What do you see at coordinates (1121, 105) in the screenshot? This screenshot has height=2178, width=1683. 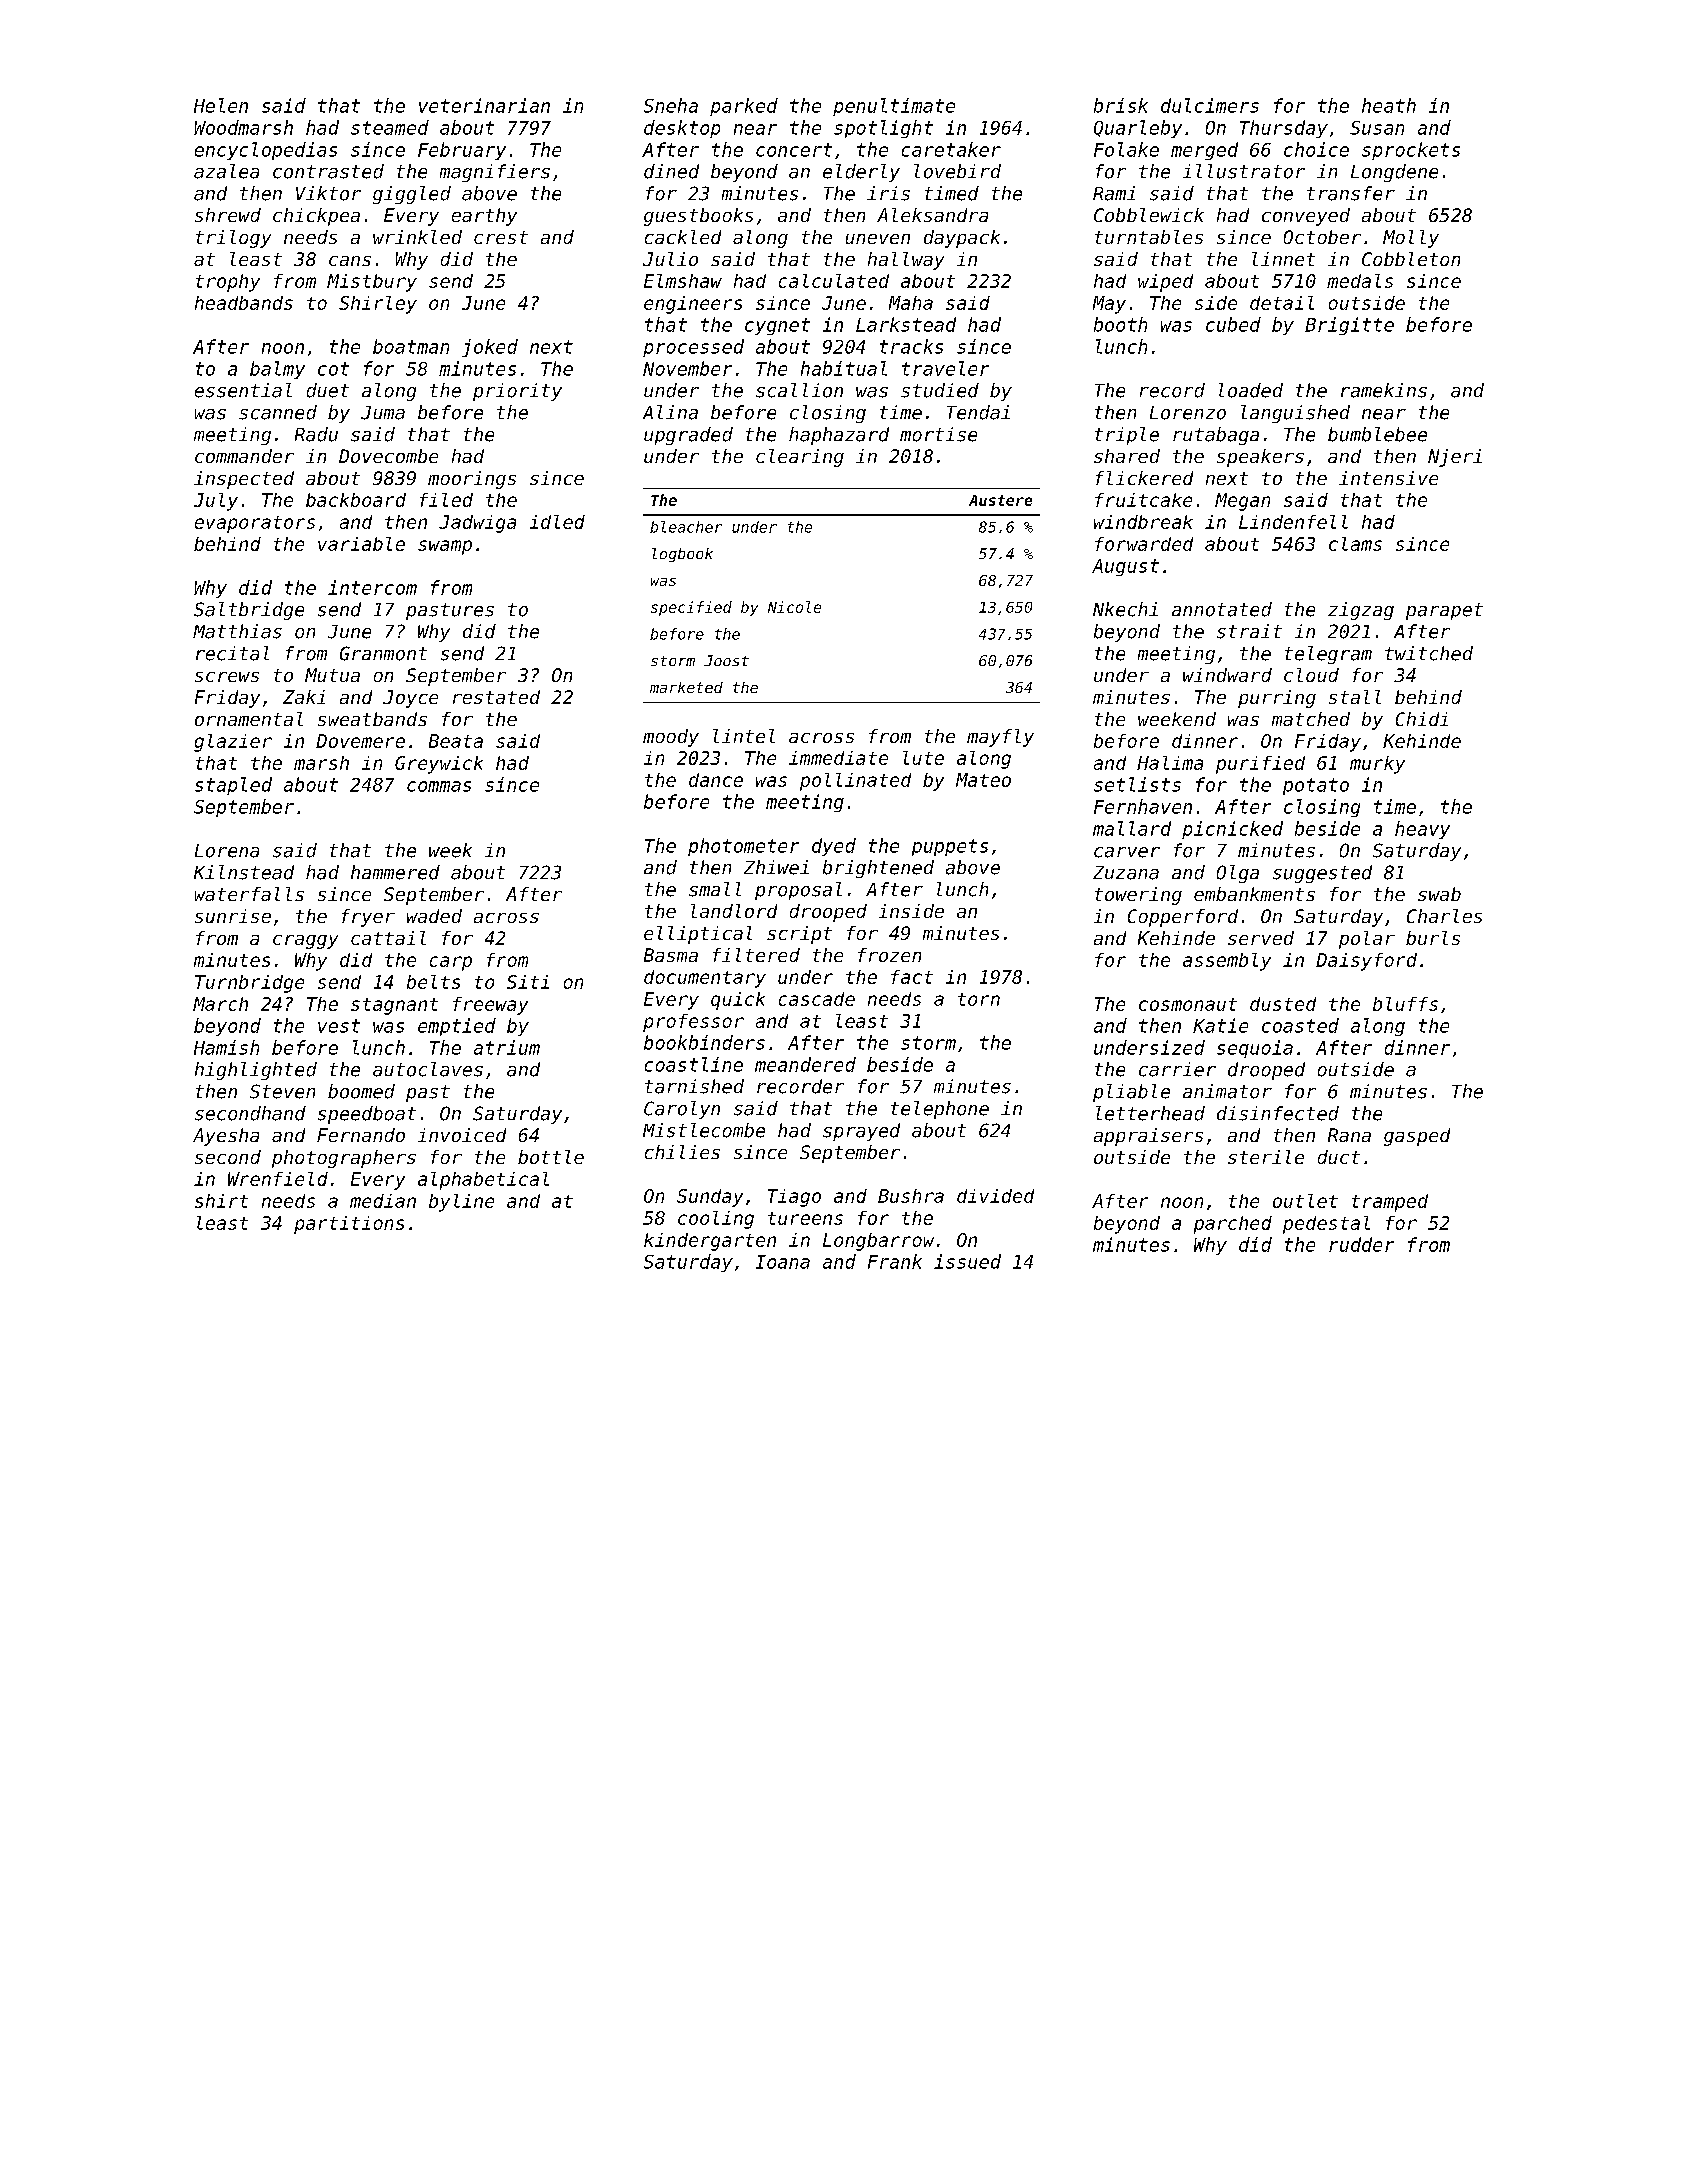 I see `brisk` at bounding box center [1121, 105].
